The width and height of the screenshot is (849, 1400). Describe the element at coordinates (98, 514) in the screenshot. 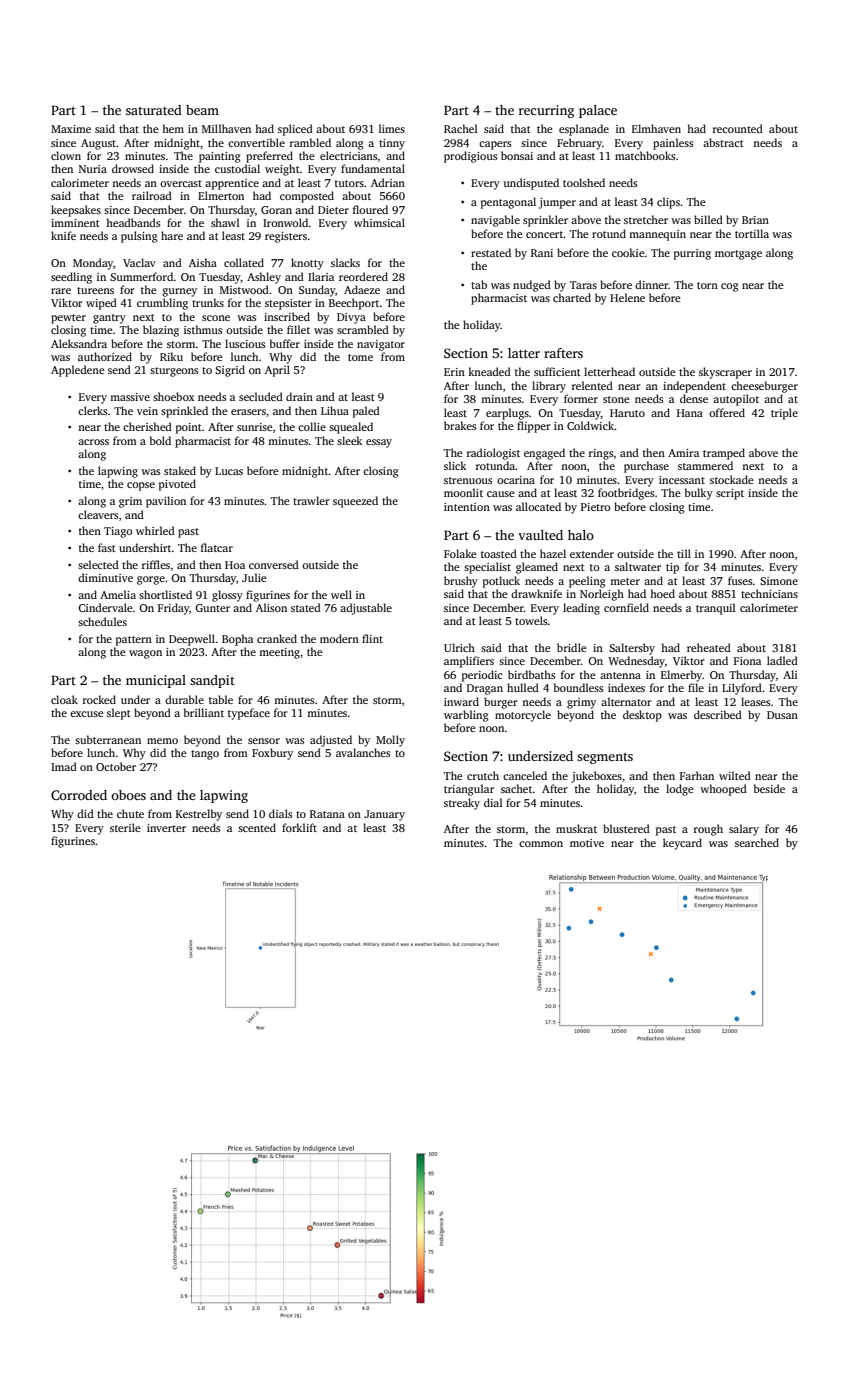

I see `cleavers` at that location.
